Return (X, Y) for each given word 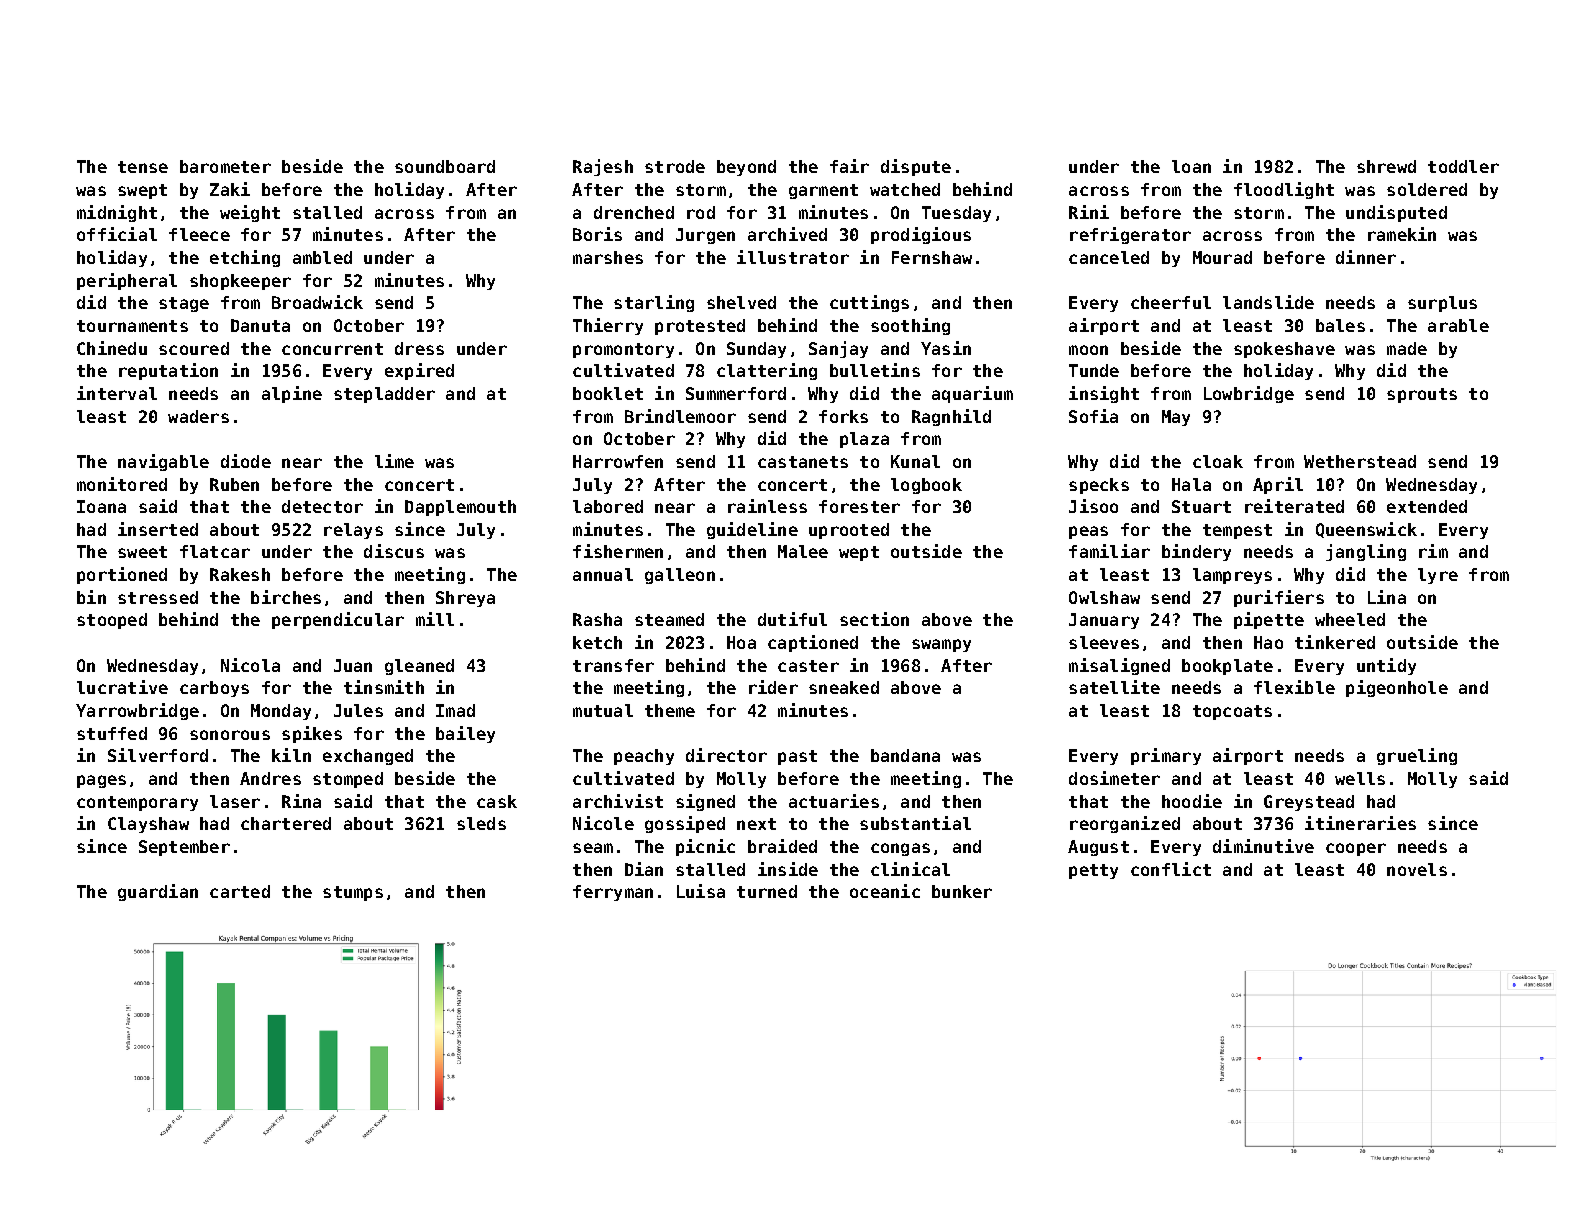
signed (705, 802)
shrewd (1386, 166)
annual (603, 574)
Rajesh (603, 167)
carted (240, 891)
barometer (225, 166)
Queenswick (1366, 530)
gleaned (419, 667)
